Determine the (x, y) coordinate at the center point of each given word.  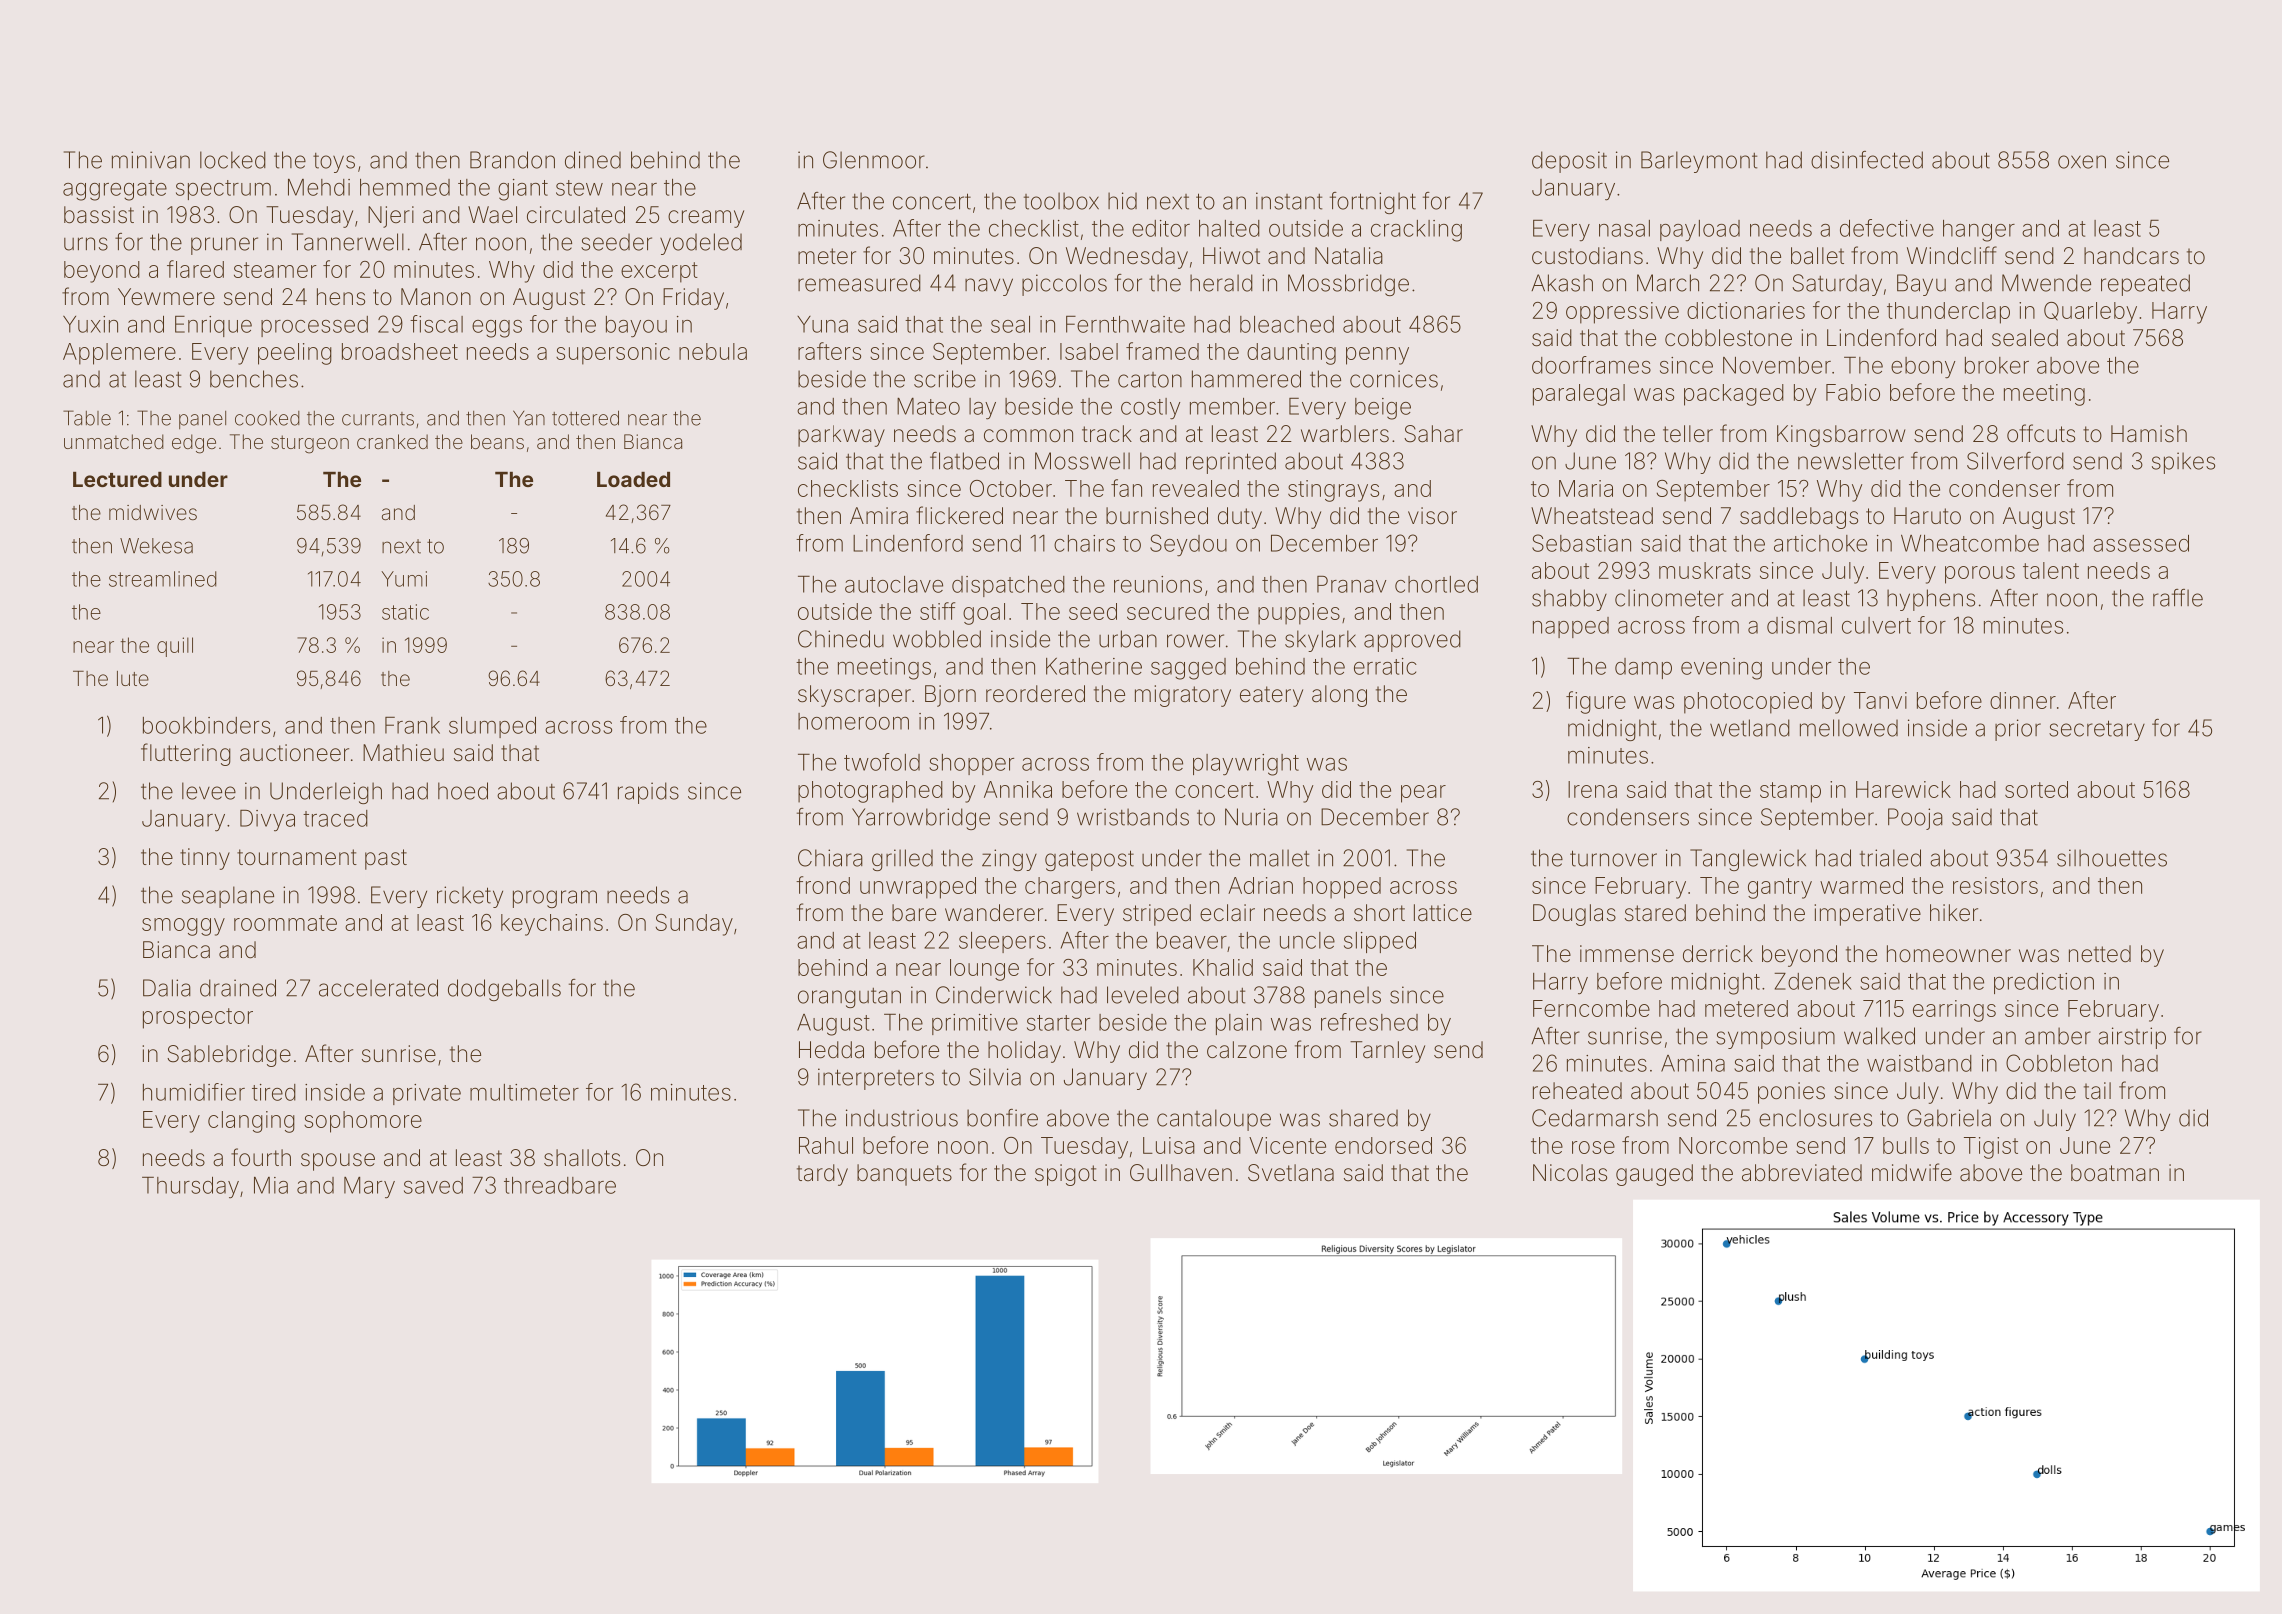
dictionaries (1746, 310)
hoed (463, 791)
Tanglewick (1748, 860)
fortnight (1373, 203)
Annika (1018, 789)
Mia (271, 1185)
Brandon (512, 160)
